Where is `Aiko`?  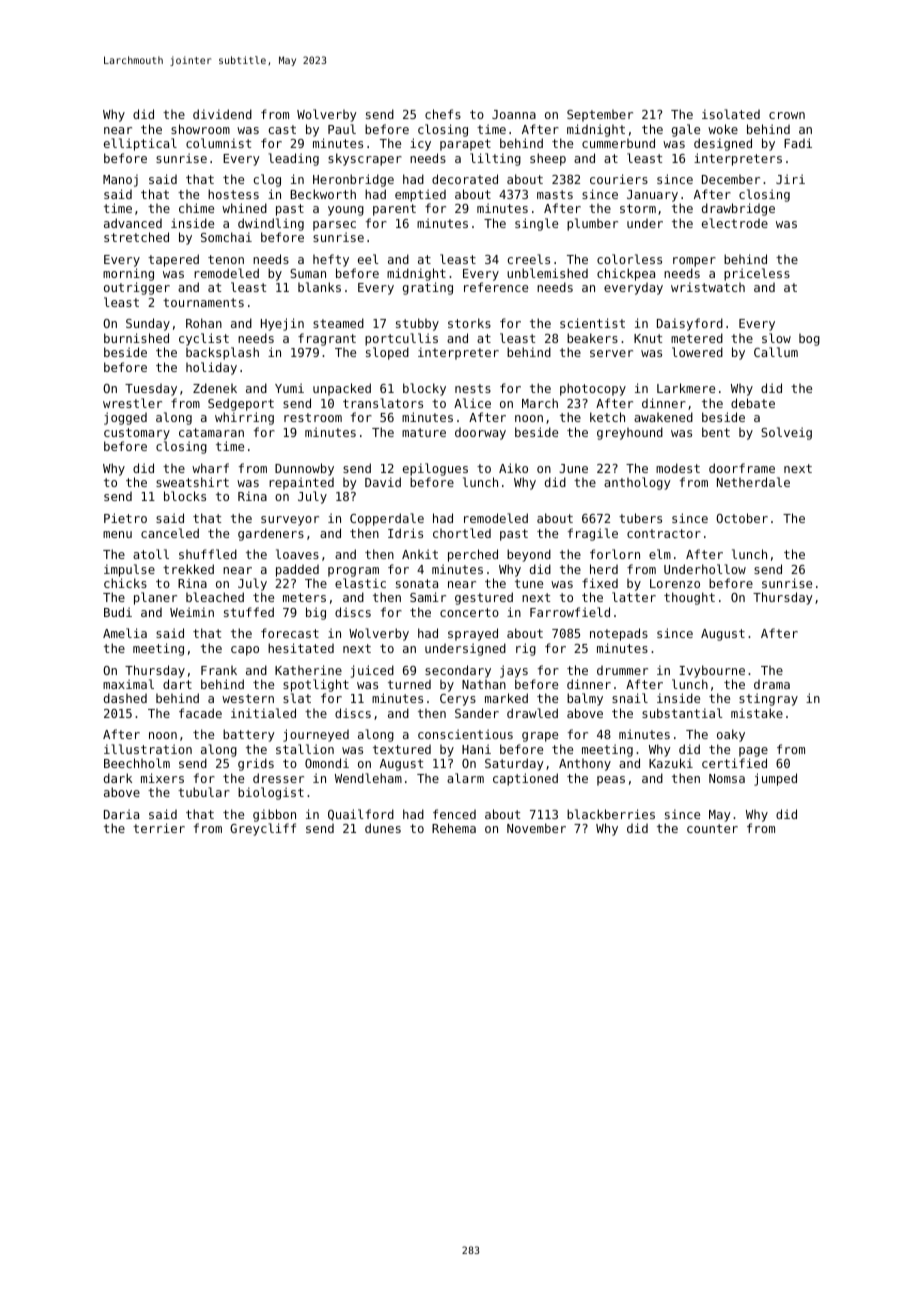 Aiko is located at coordinates (513, 468).
